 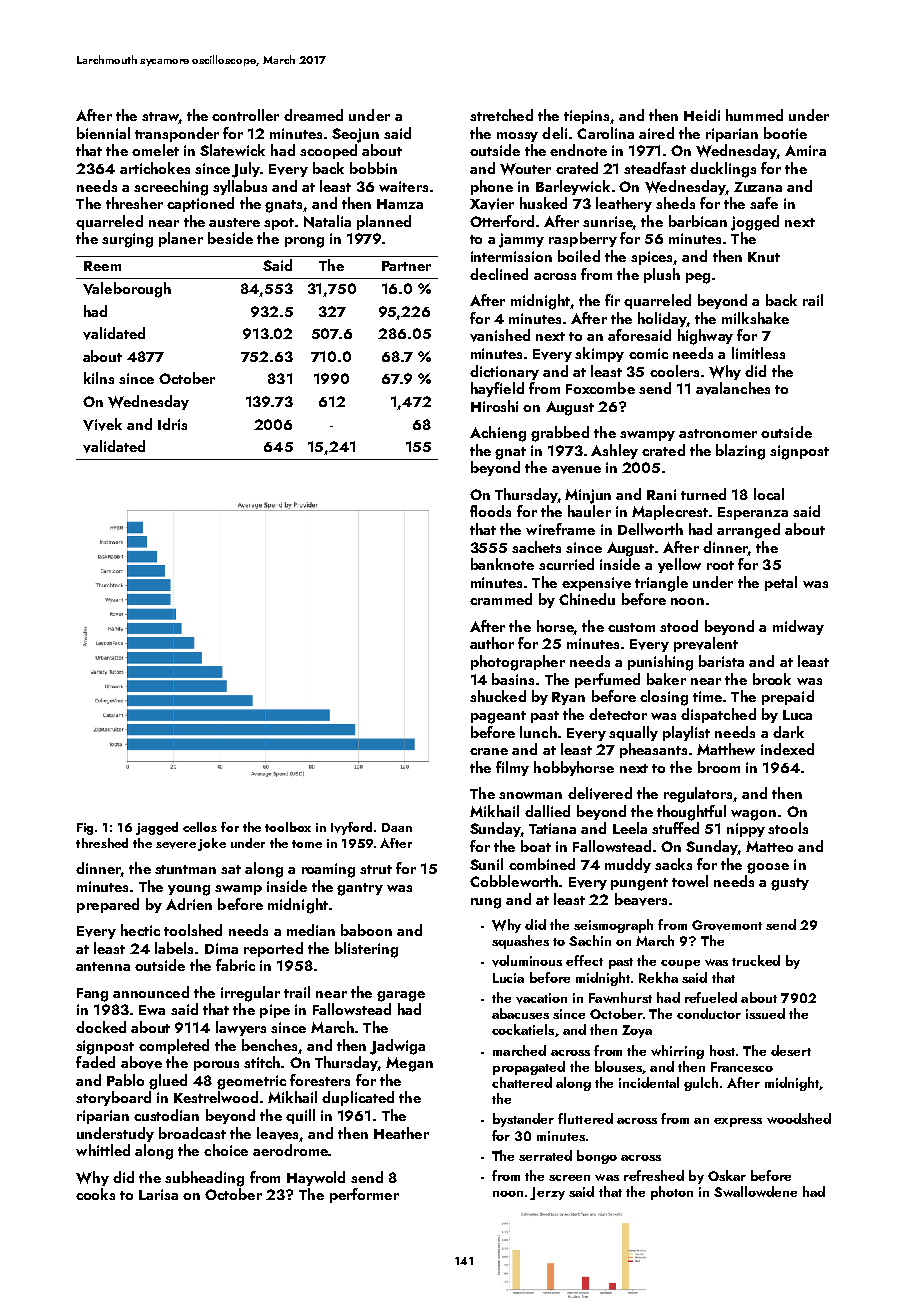 What do you see at coordinates (355, 135) in the image?
I see `Seojun` at bounding box center [355, 135].
